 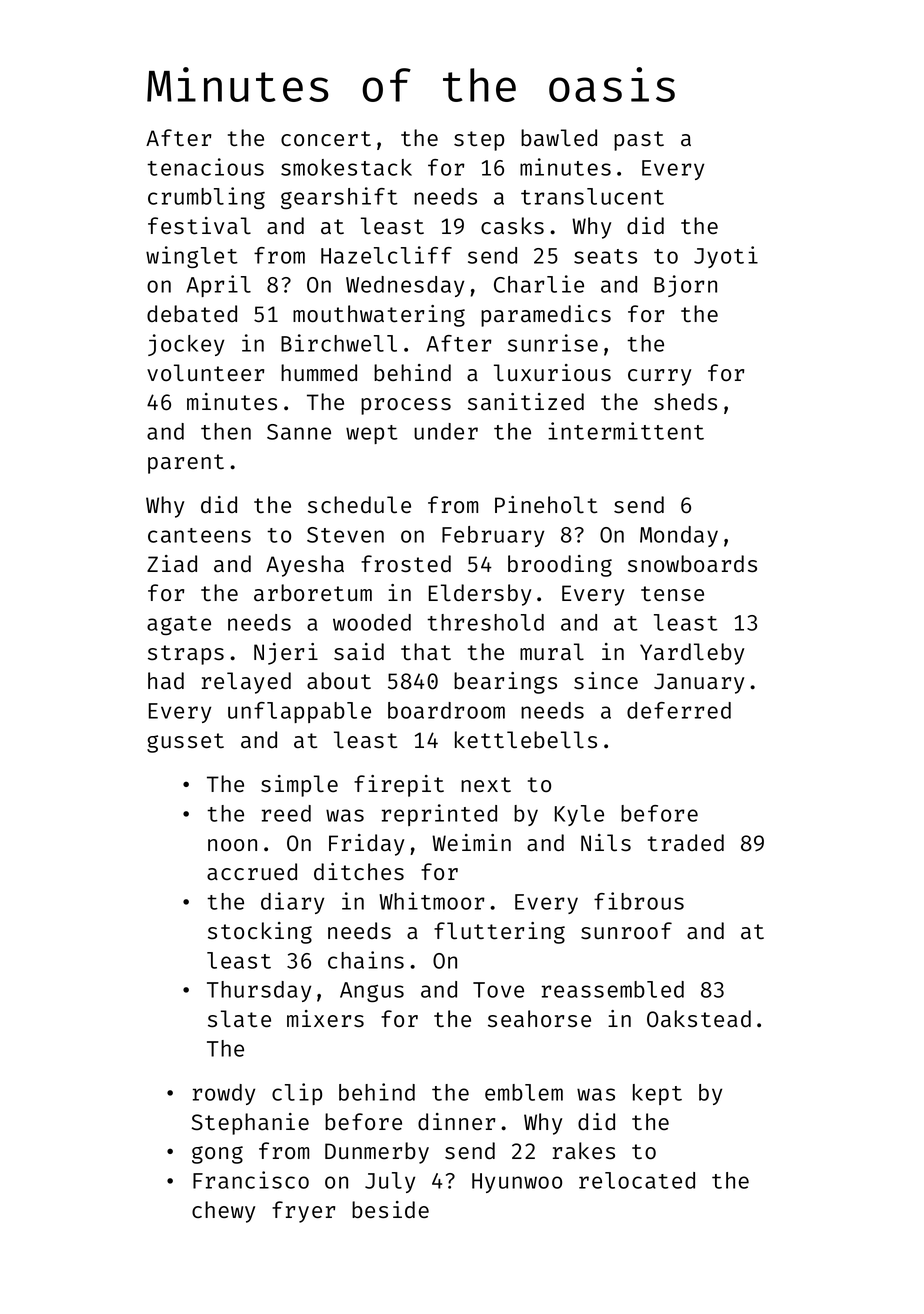 I want to click on wept, so click(x=372, y=434).
